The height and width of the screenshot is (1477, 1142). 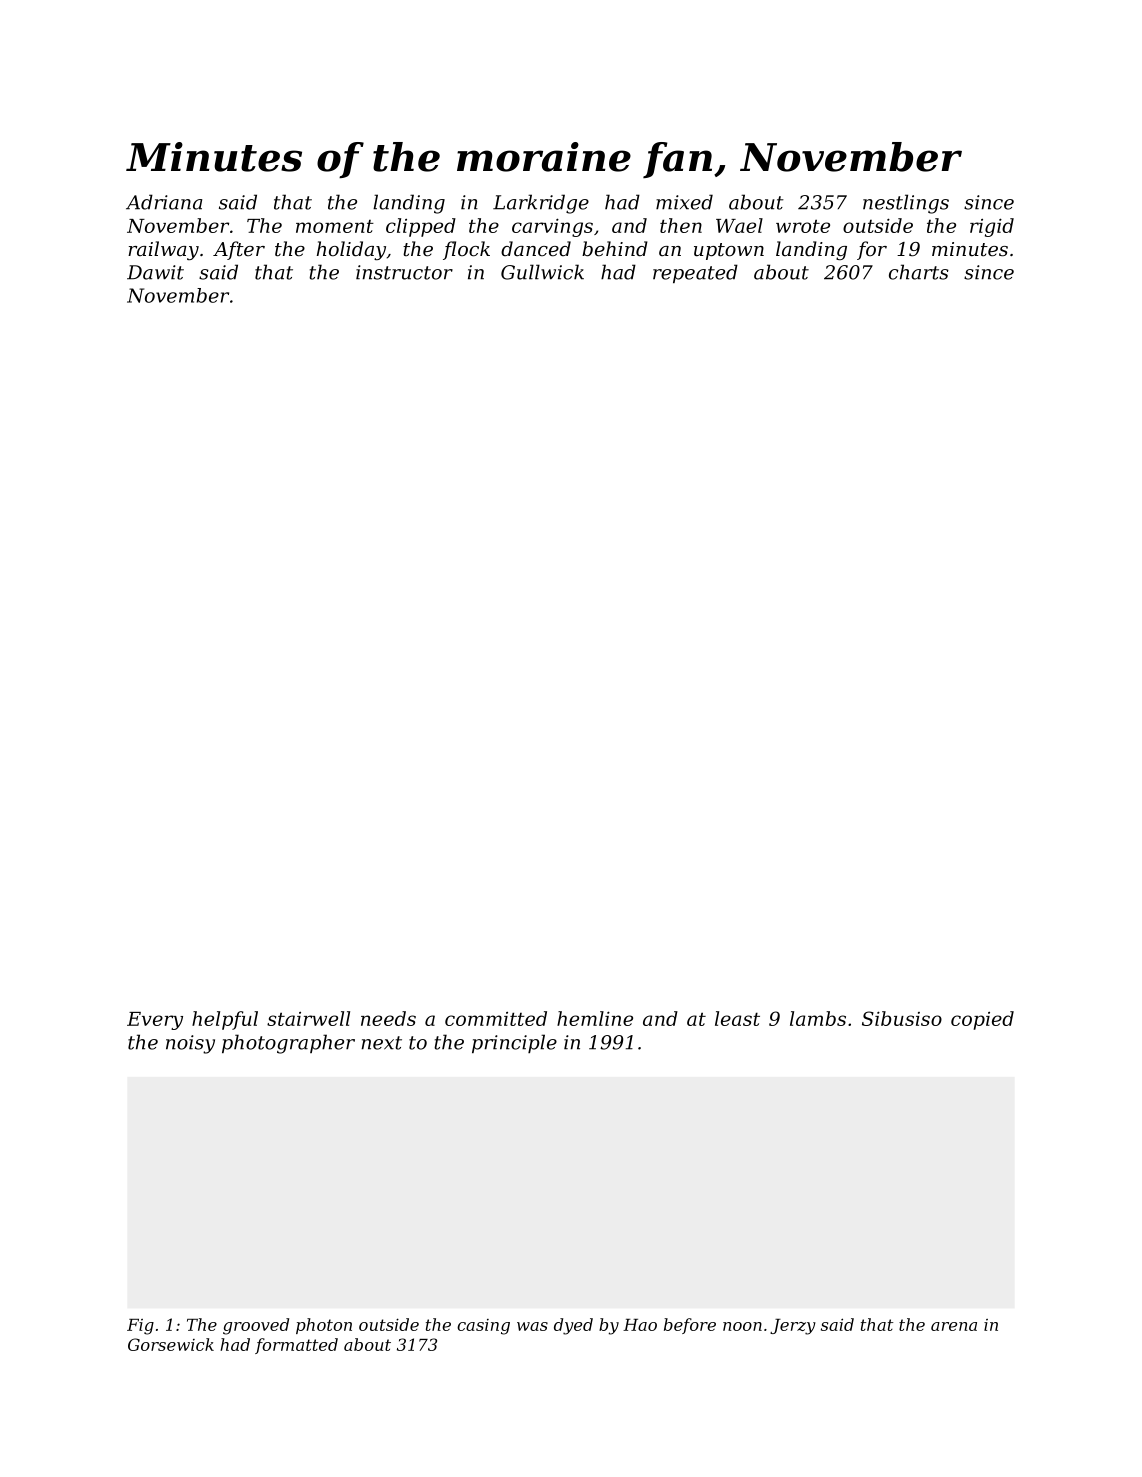 What do you see at coordinates (640, 1325) in the screenshot?
I see `Hao` at bounding box center [640, 1325].
